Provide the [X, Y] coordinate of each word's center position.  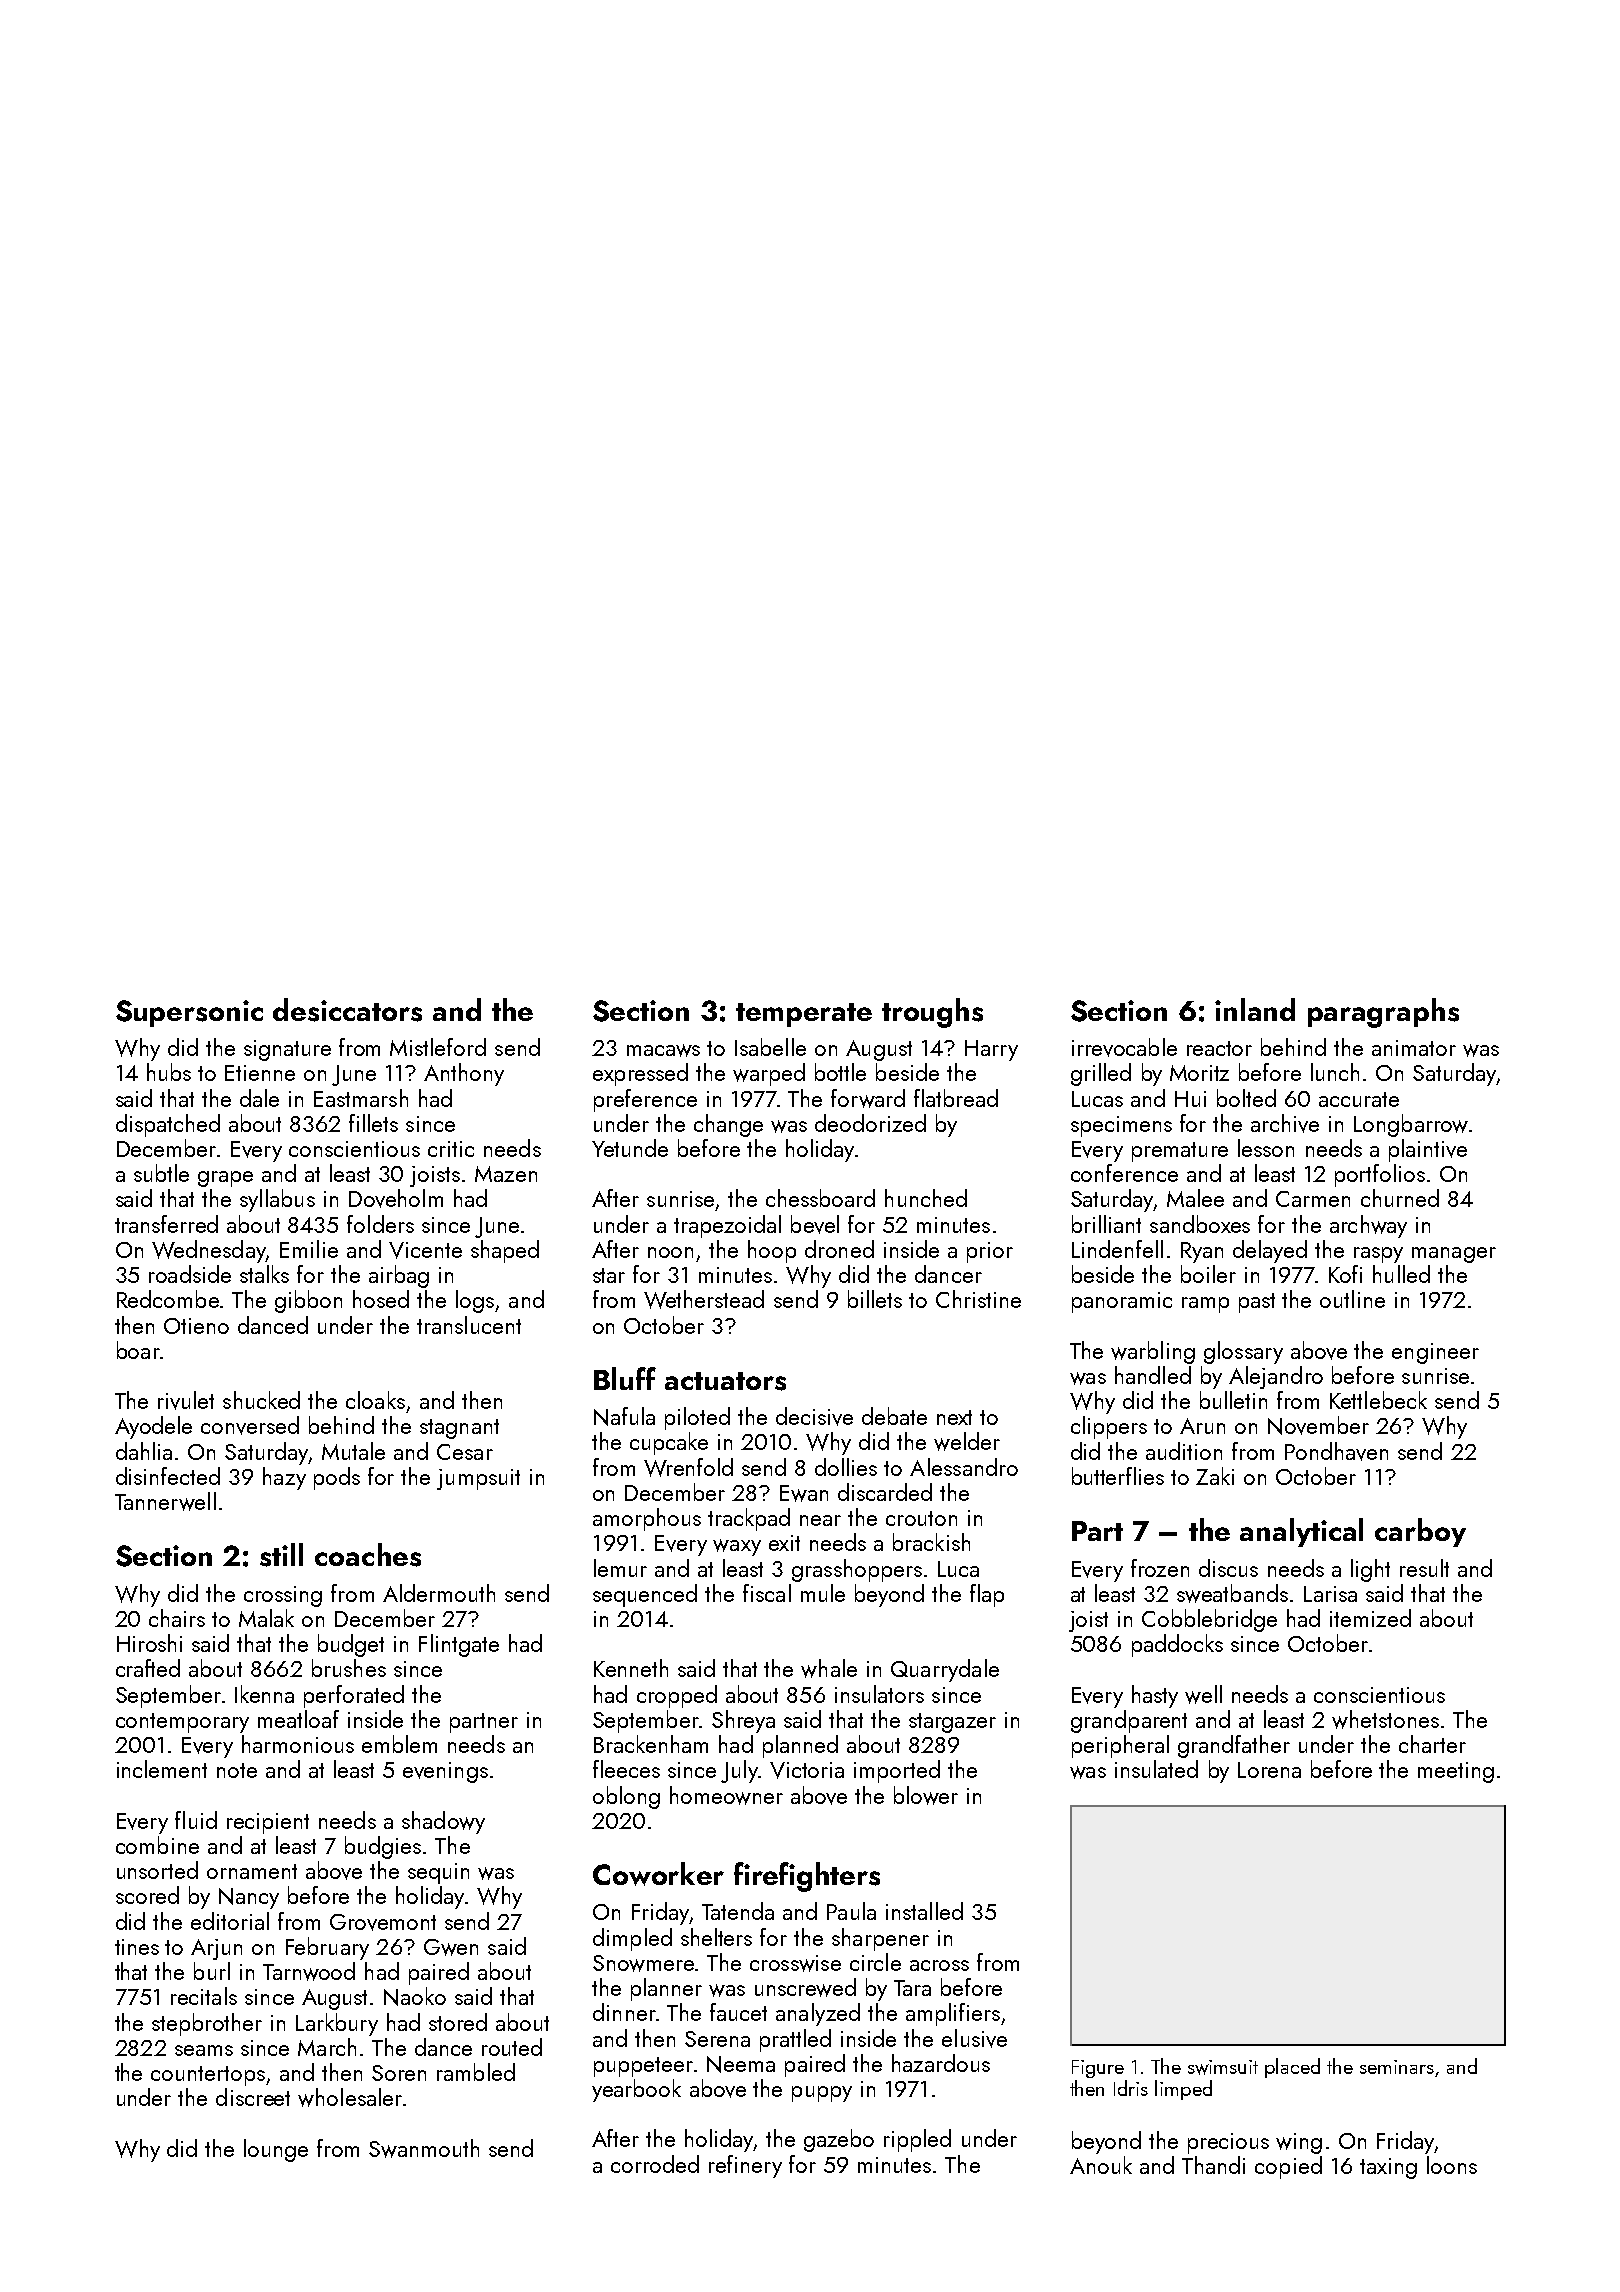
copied [1288, 2167]
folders [380, 1224]
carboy [1420, 1532]
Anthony [464, 1074]
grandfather [1234, 1746]
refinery [745, 2166]
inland [1255, 1009]
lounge [276, 2150]
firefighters [807, 1877]
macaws [663, 1050]
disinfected [168, 1476]
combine [157, 1845]
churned [1400, 1198]
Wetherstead [704, 1299]
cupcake [669, 1443]
